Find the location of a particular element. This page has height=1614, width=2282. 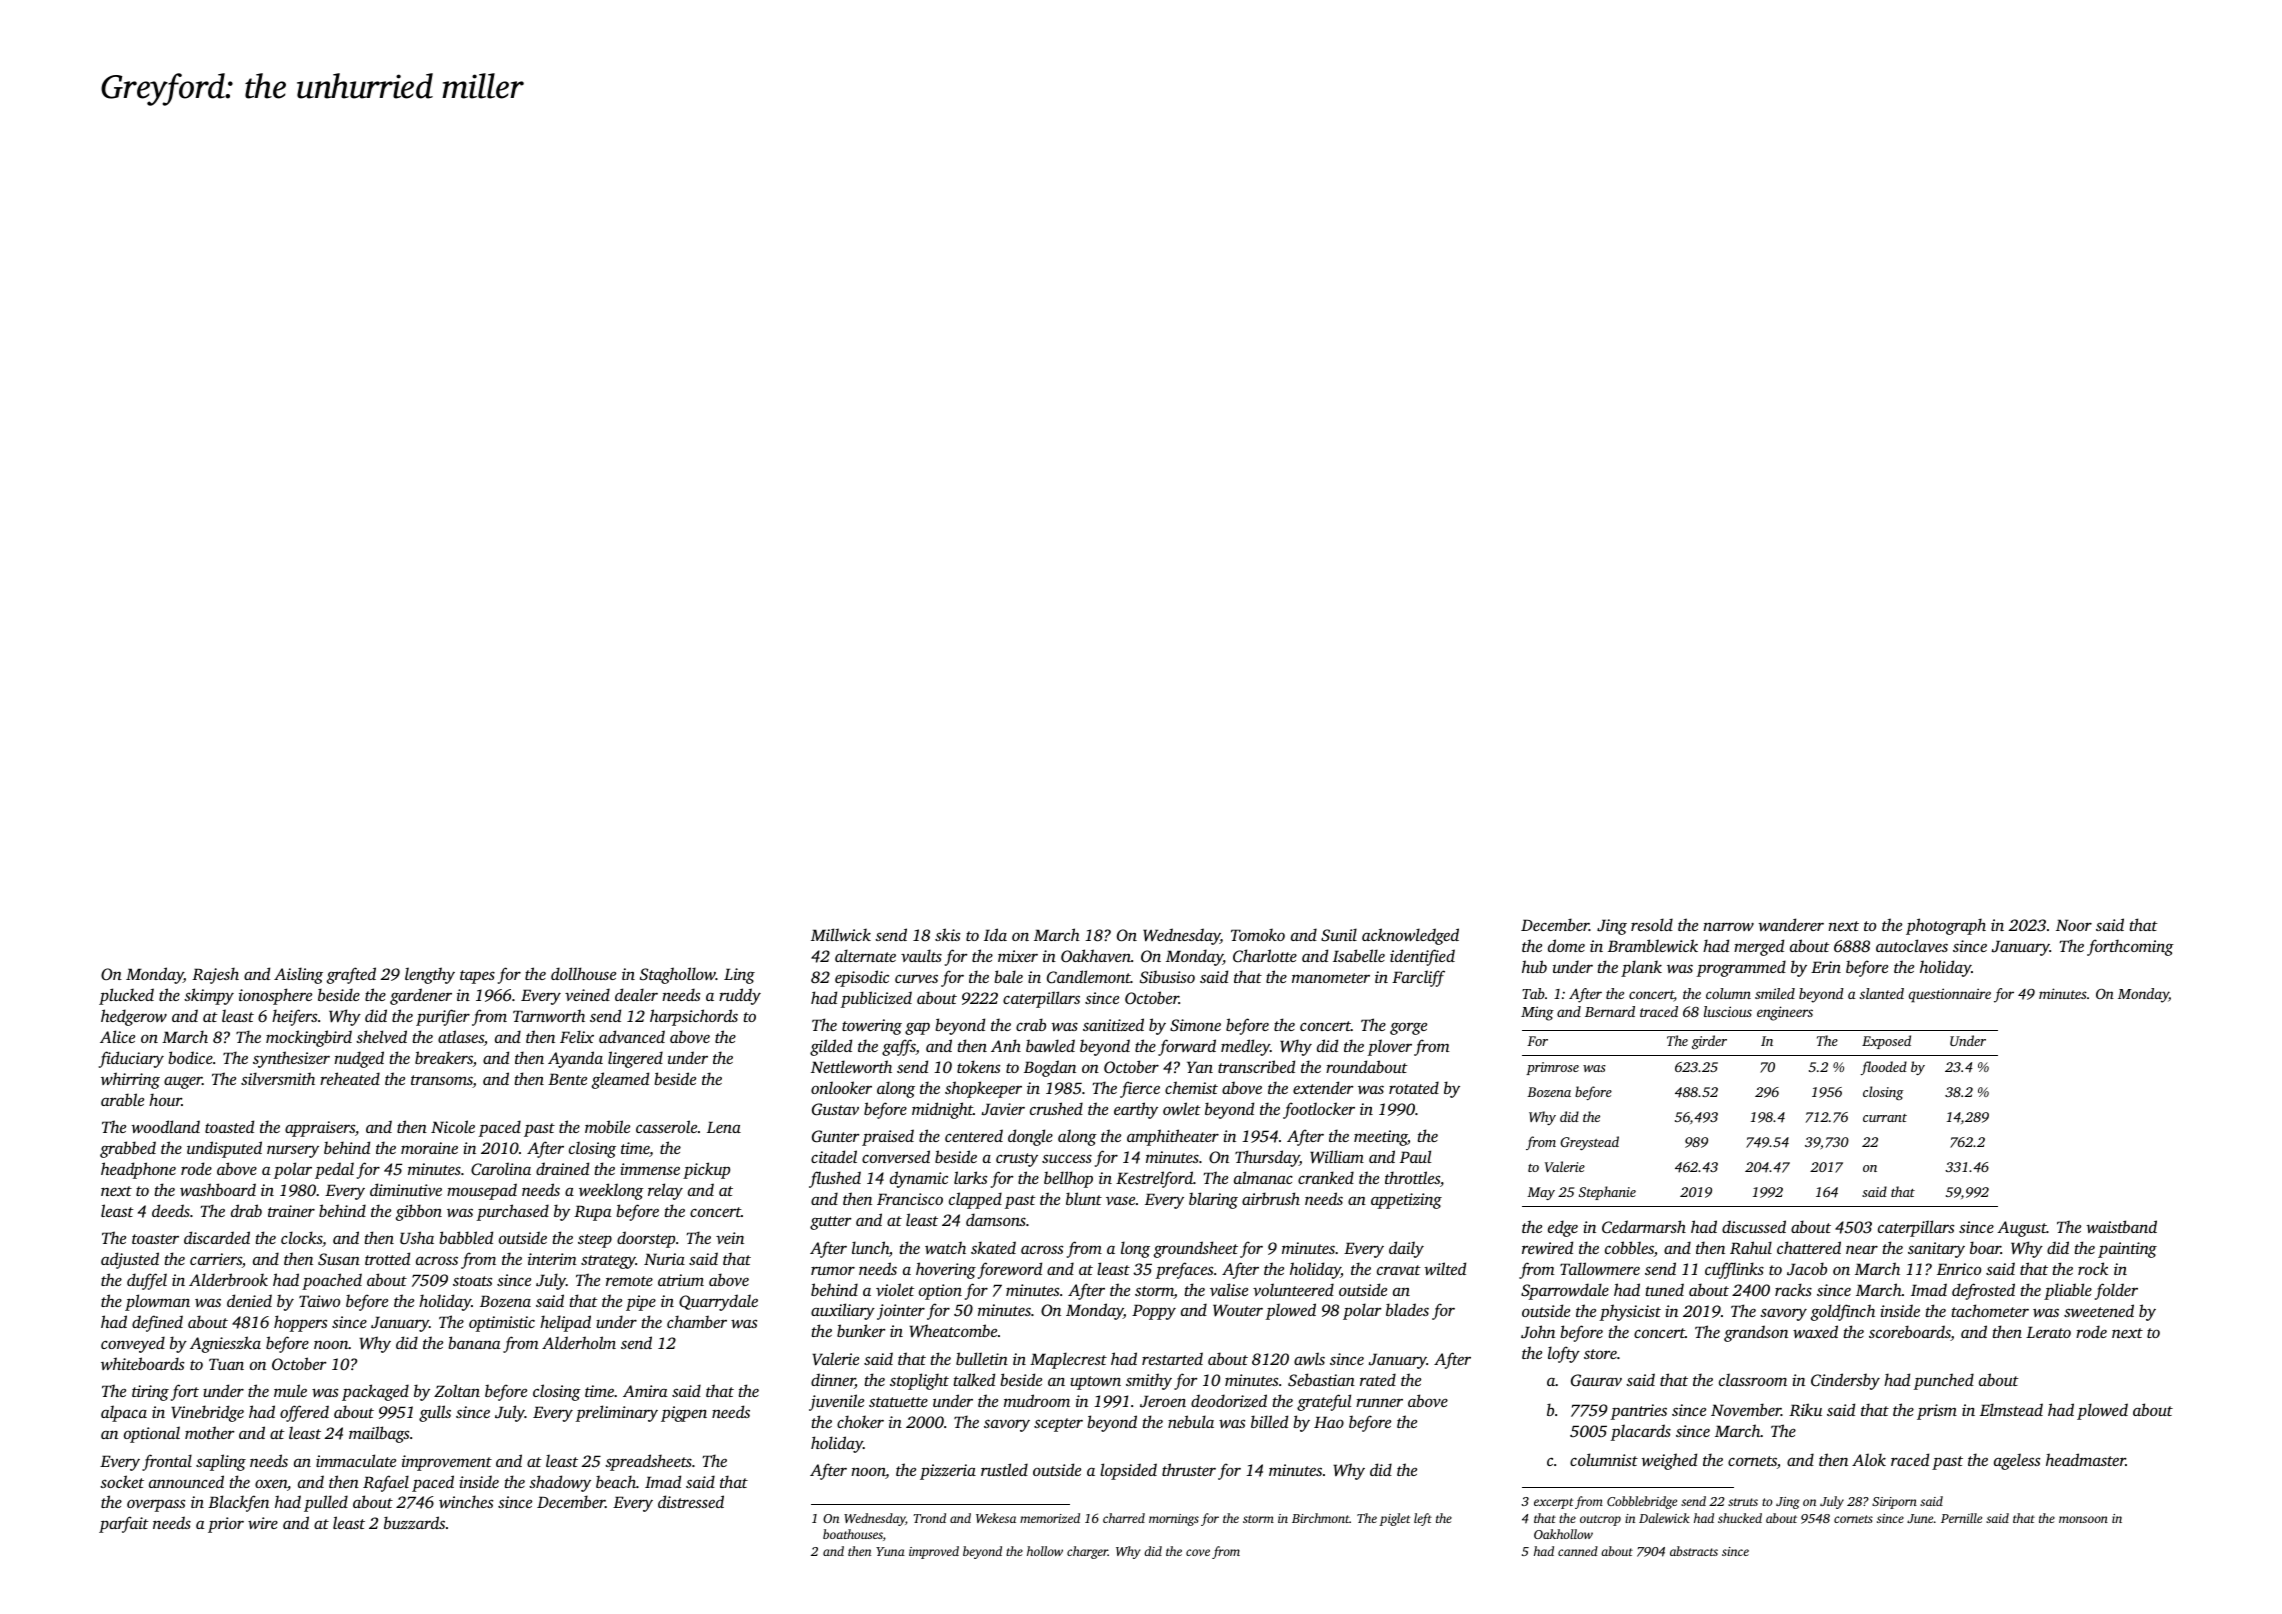

immaculate is located at coordinates (356, 1460).
